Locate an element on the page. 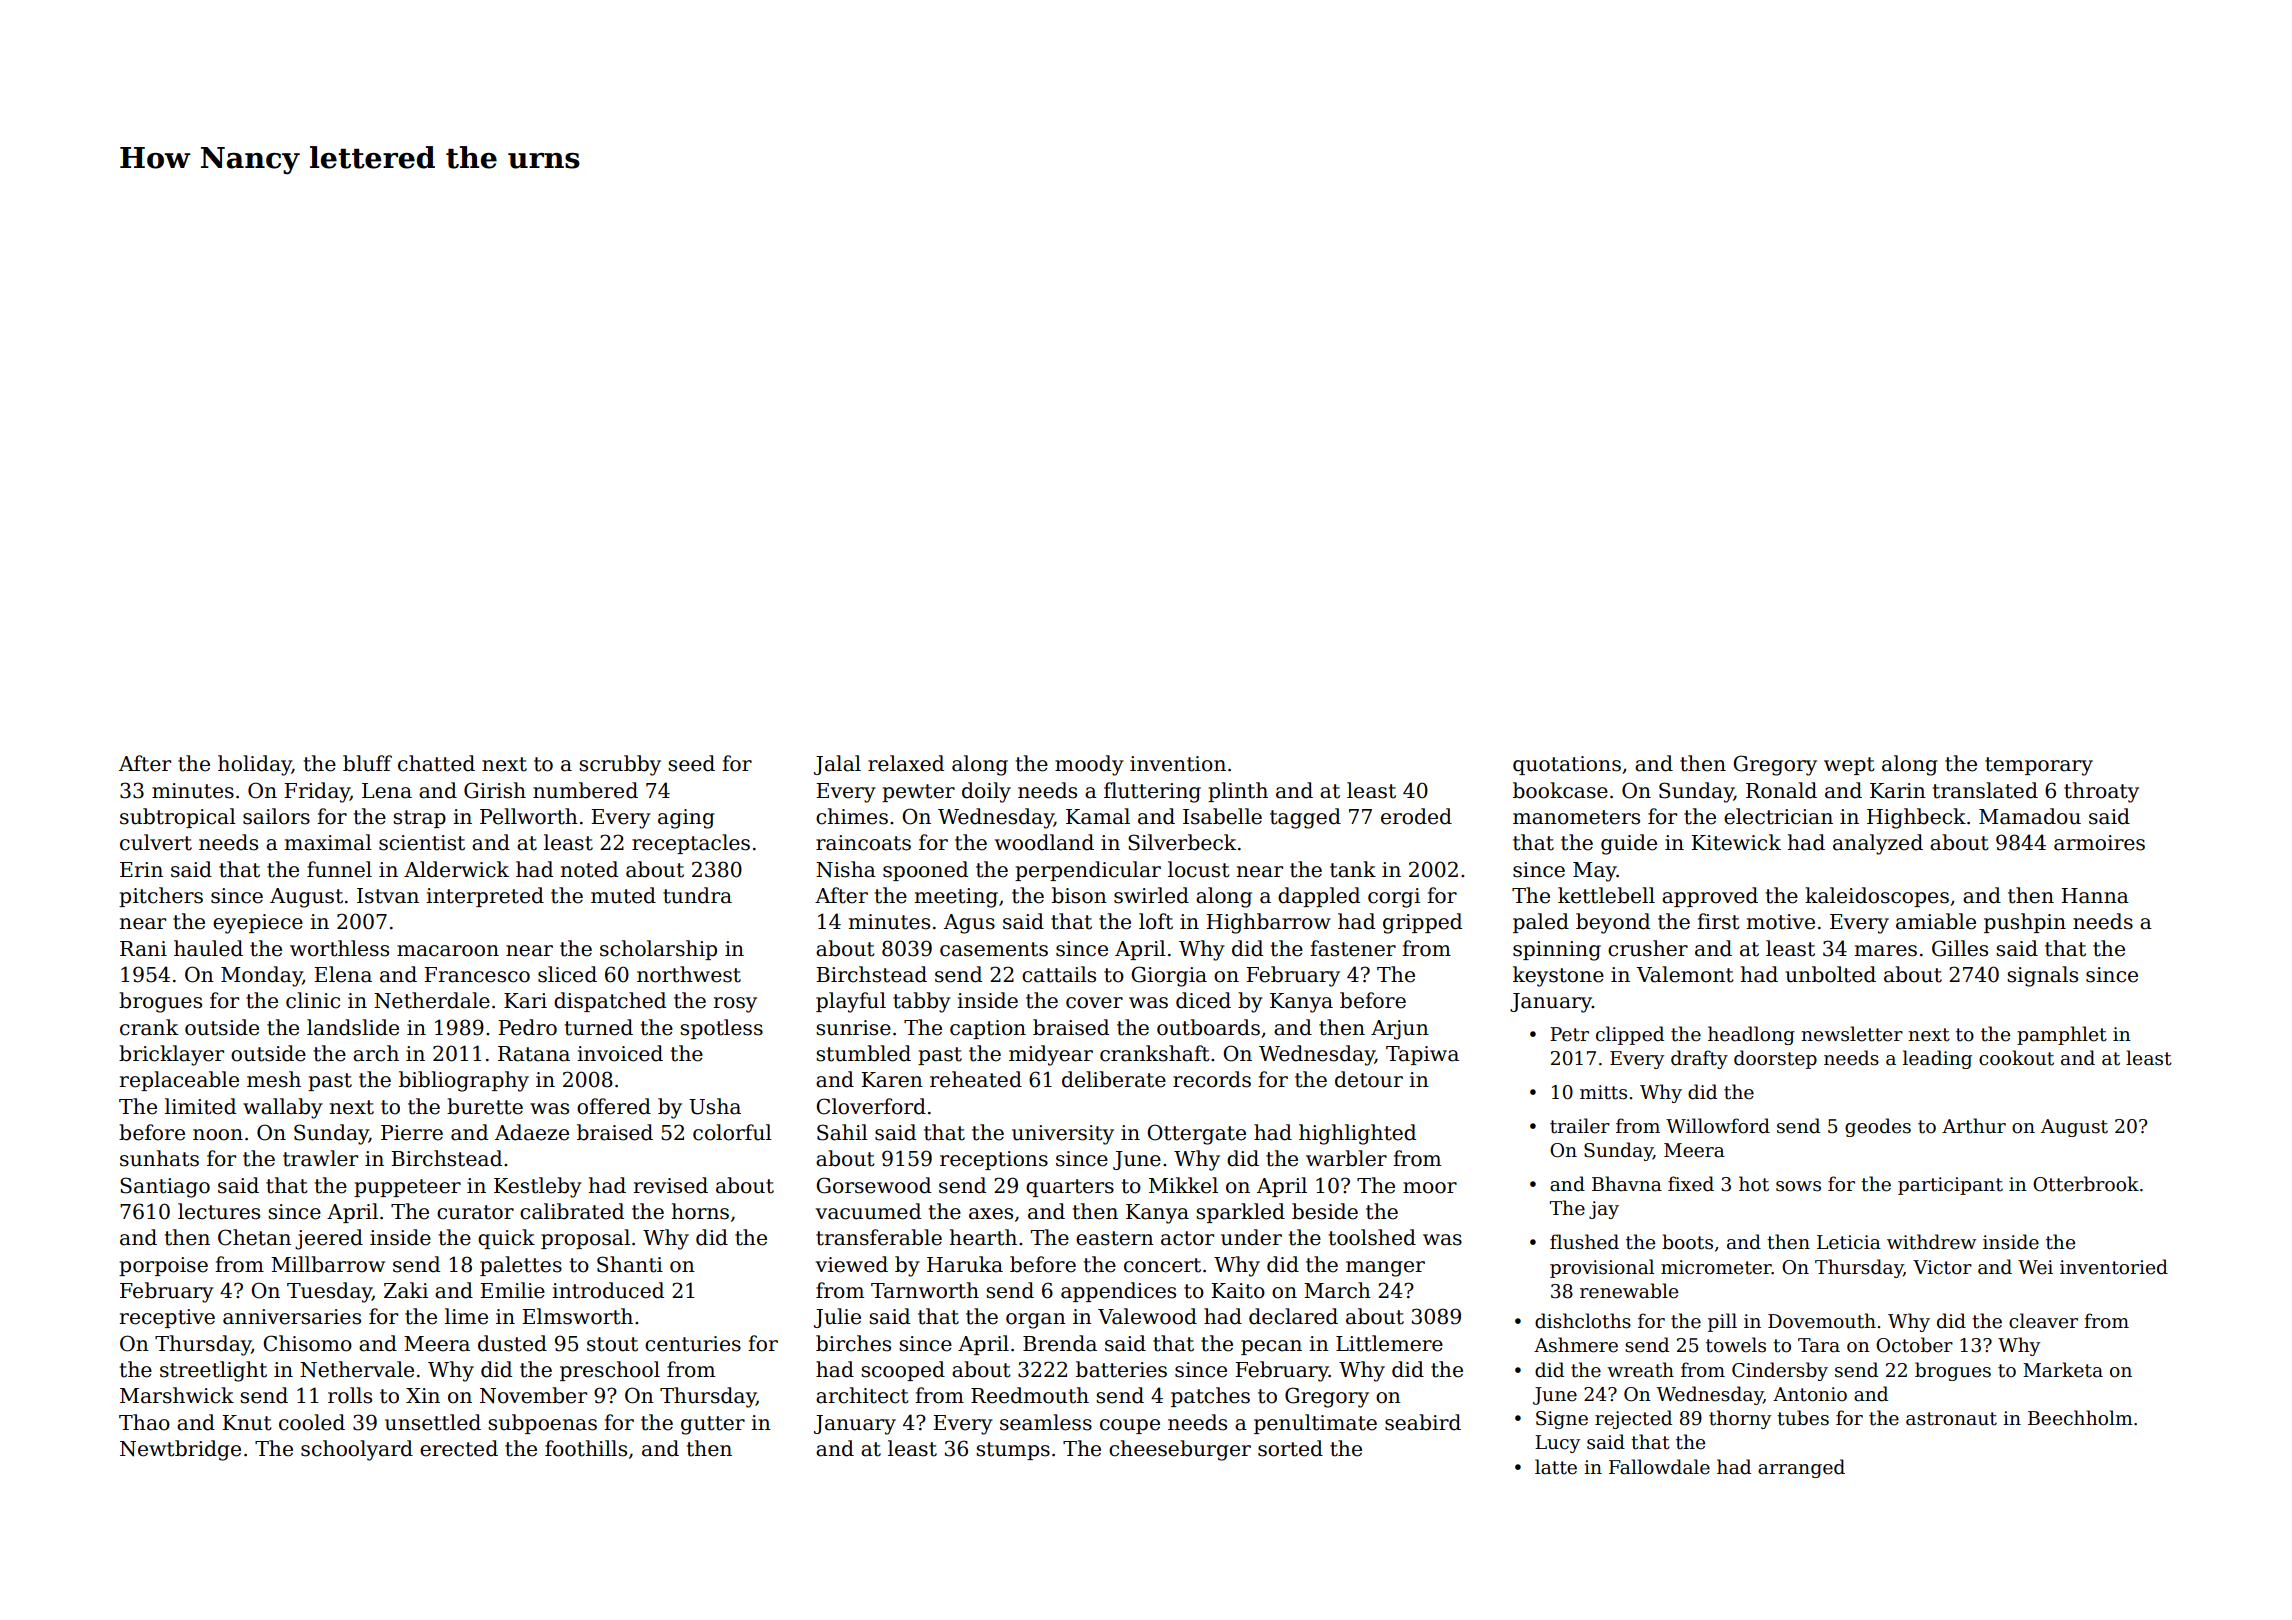 The width and height of the image is (2292, 1620). holiday is located at coordinates (255, 765).
